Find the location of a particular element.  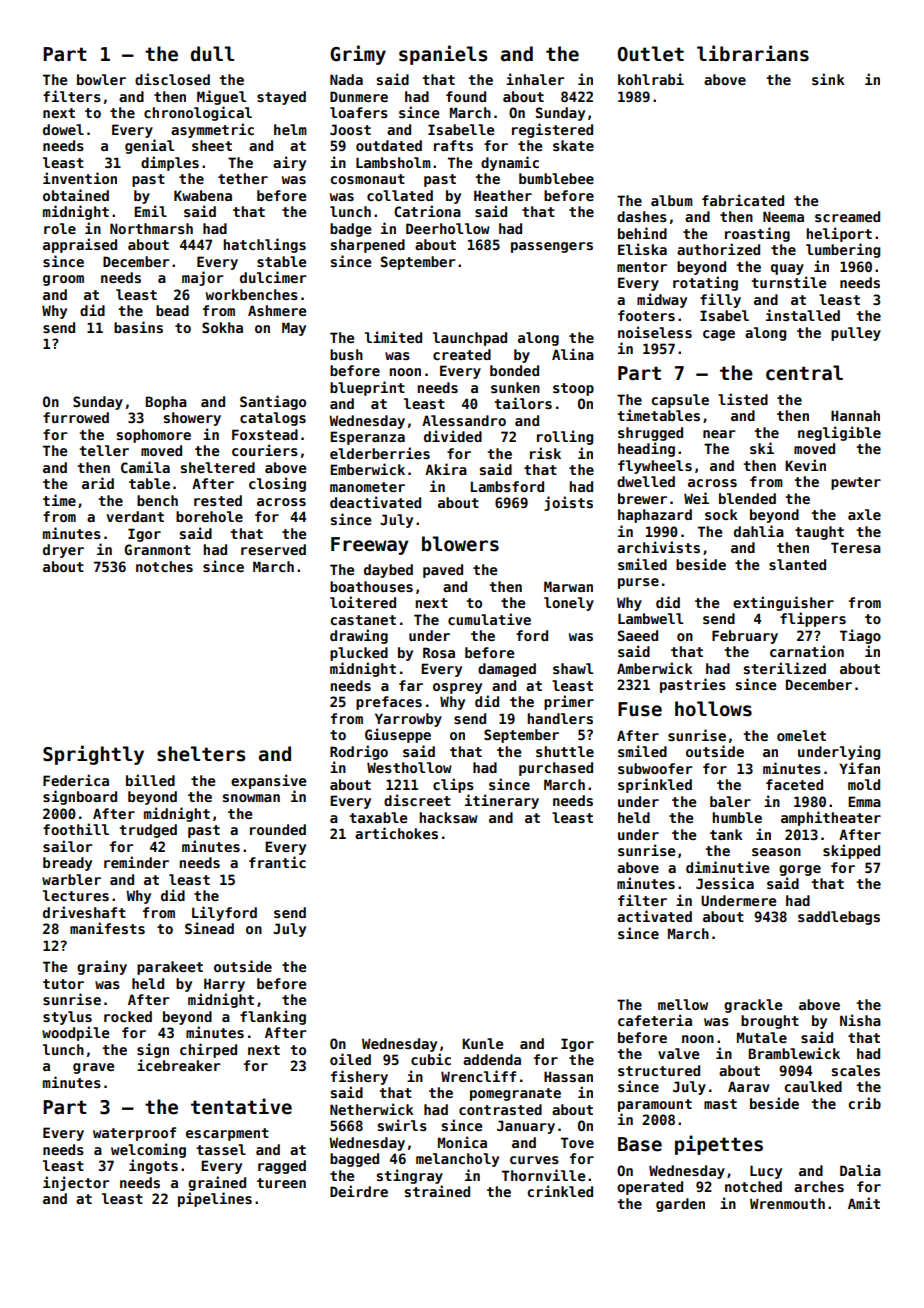

sink is located at coordinates (828, 79).
